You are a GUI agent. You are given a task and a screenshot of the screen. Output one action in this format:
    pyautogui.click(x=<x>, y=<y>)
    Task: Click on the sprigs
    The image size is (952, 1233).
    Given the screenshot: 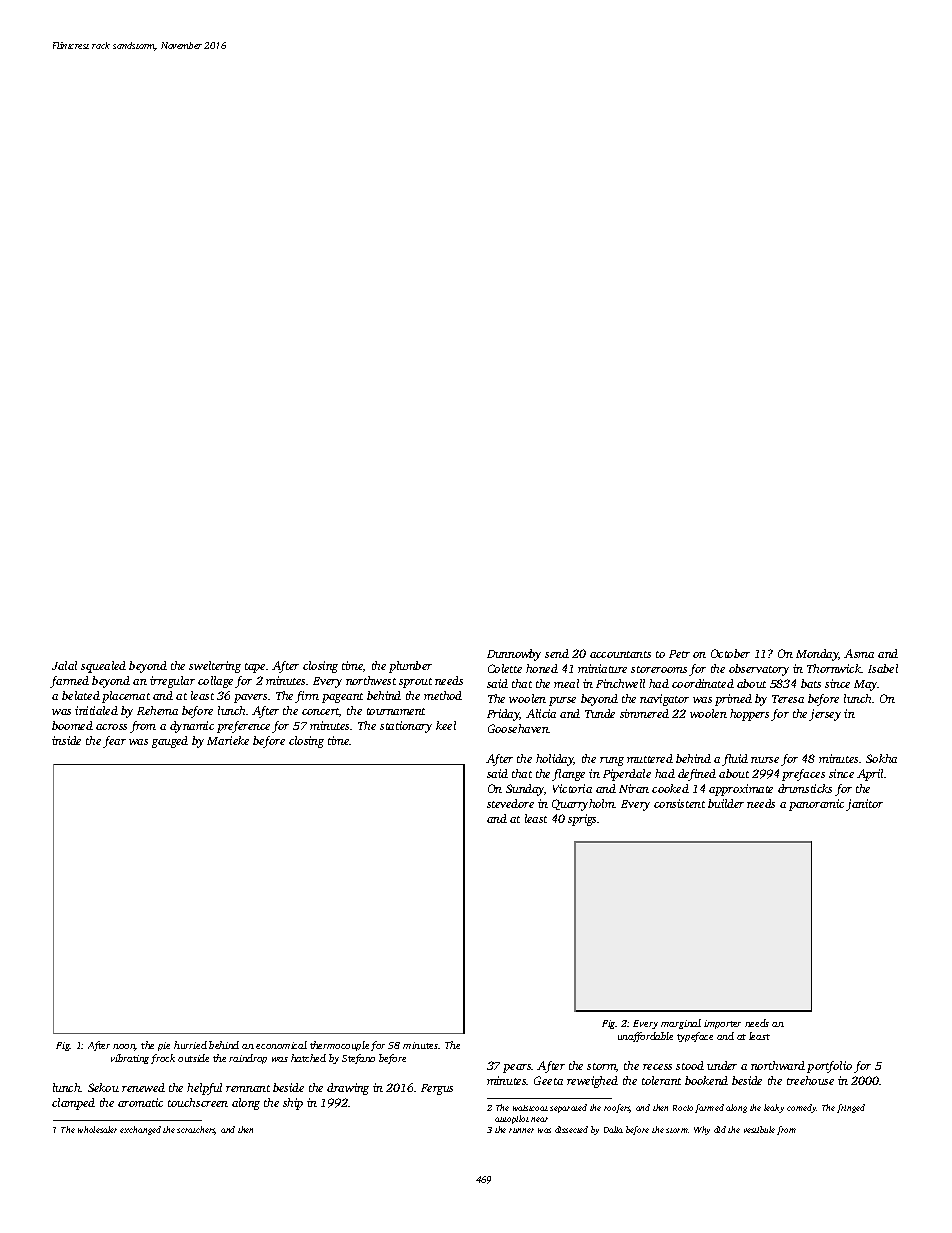 What is the action you would take?
    pyautogui.click(x=582, y=820)
